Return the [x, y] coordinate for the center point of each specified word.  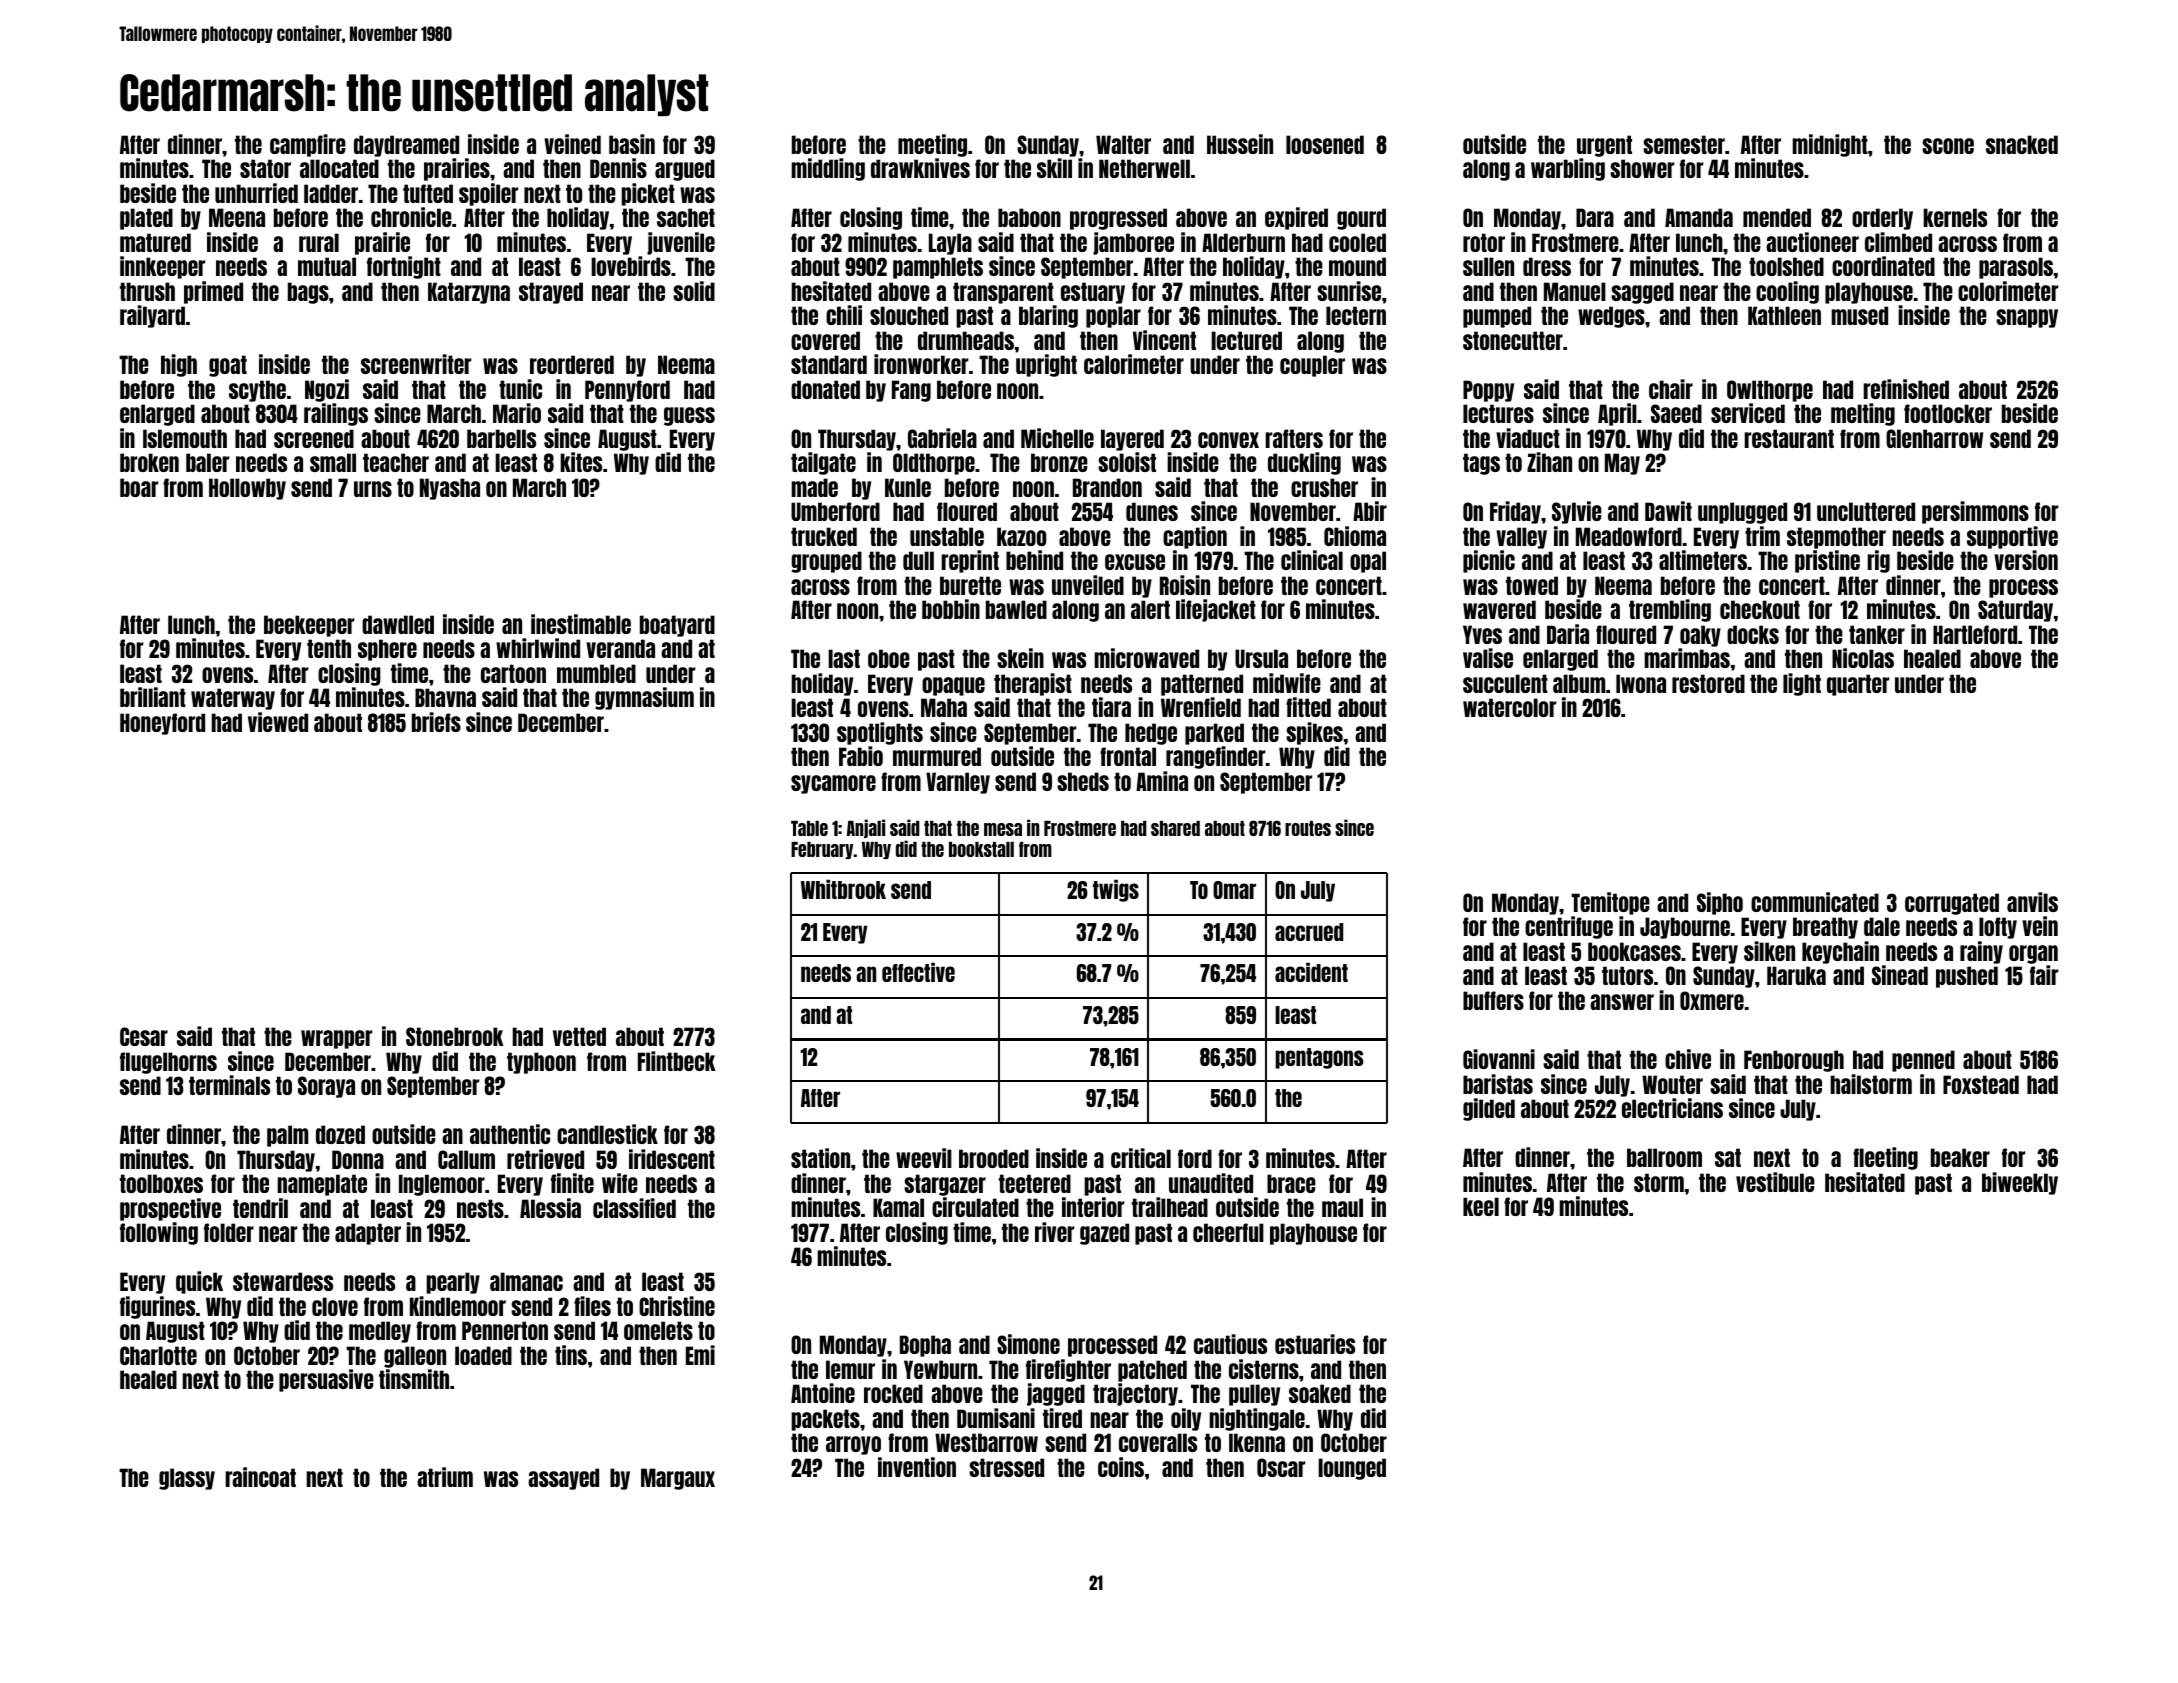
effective [918, 972]
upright [1046, 365]
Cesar [144, 1036]
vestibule [1775, 1182]
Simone [1028, 1344]
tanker [1877, 634]
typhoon [541, 1063]
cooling [1787, 292]
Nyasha [450, 489]
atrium [445, 1477]
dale [1882, 926]
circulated [975, 1207]
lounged [1352, 1469]
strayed [551, 293]
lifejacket [1216, 610]
